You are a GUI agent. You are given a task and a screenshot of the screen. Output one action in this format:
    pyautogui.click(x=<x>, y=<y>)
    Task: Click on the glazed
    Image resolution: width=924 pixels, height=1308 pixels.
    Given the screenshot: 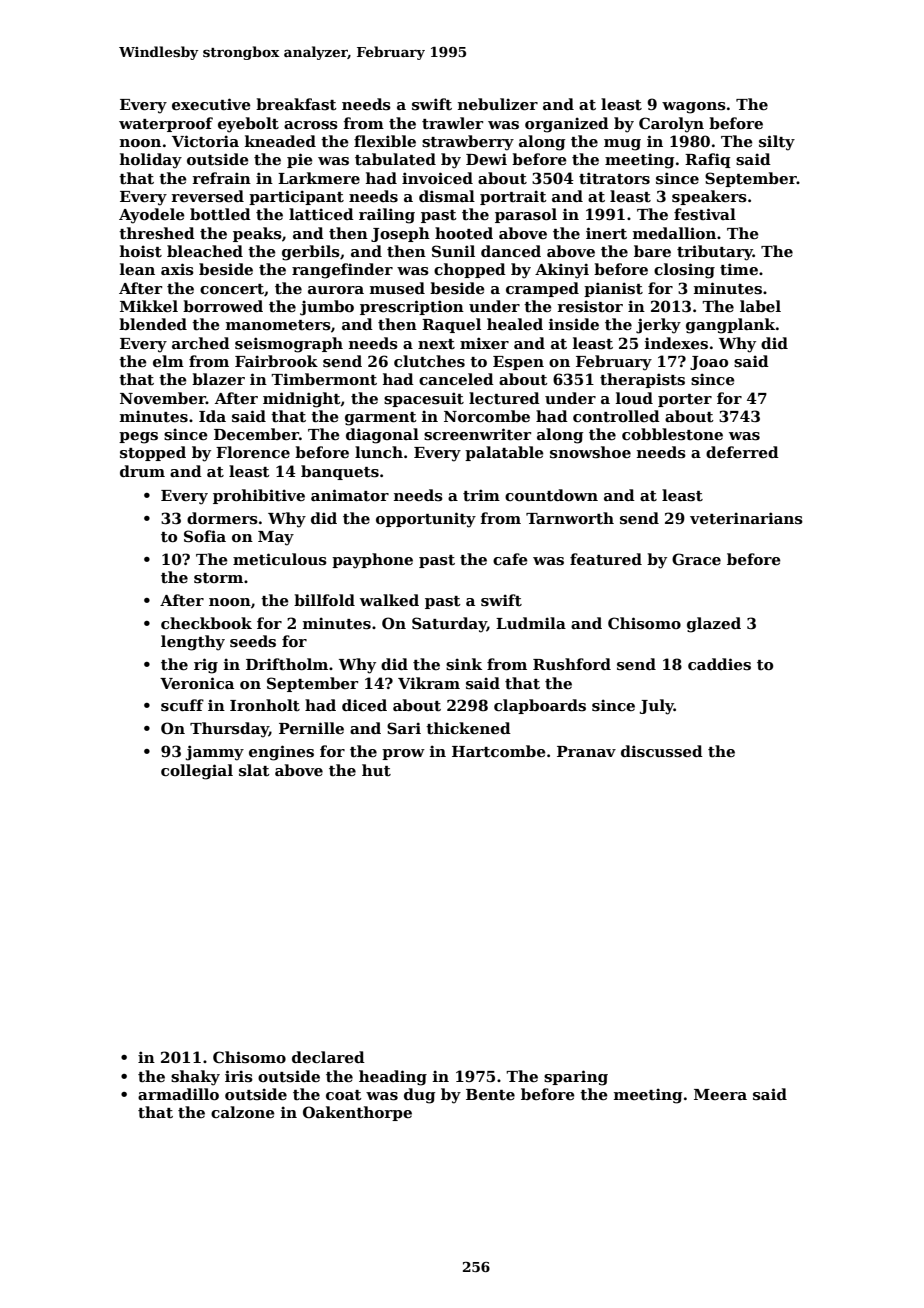 What is the action you would take?
    pyautogui.click(x=714, y=625)
